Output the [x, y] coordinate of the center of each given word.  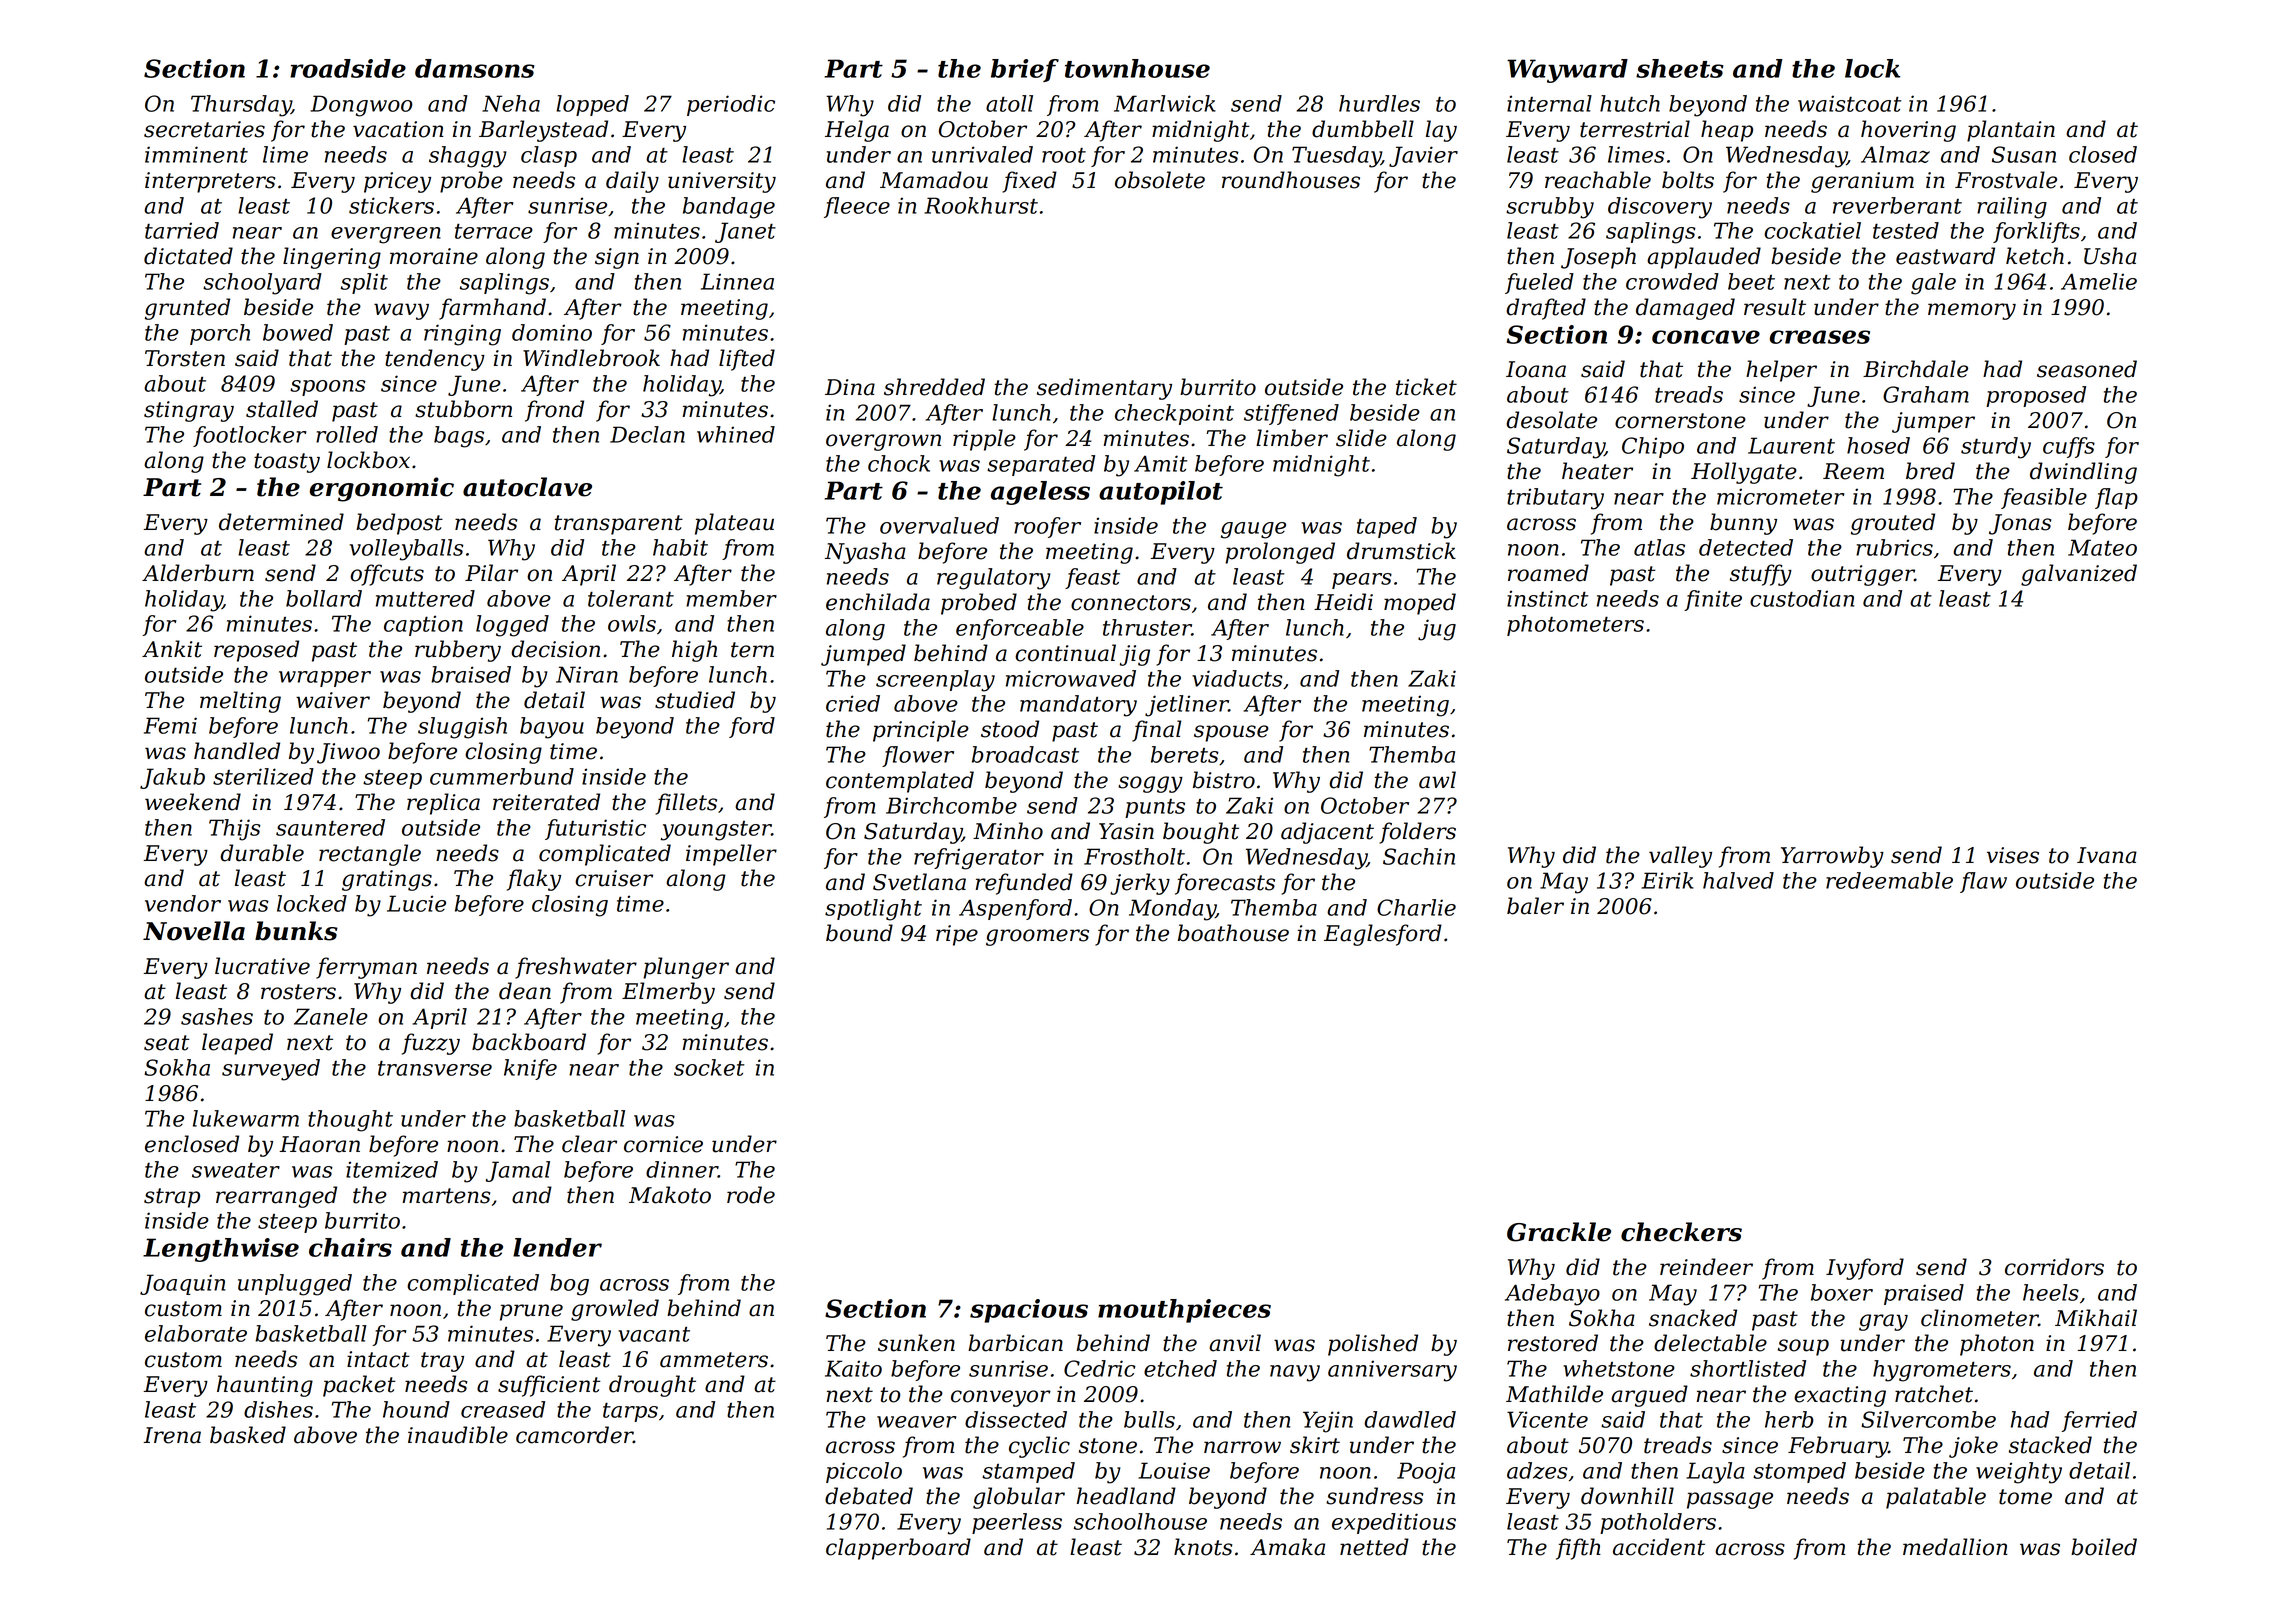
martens [446, 1196]
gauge [1253, 530]
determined [281, 522]
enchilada [878, 602]
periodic [731, 105]
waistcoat [1849, 103]
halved [1738, 880]
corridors [2054, 1267]
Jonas [2020, 524]
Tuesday [1336, 157]
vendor [183, 903]
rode [751, 1195]
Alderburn [198, 573]
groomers [1037, 937]
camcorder [574, 1435]
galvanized [2079, 575]
